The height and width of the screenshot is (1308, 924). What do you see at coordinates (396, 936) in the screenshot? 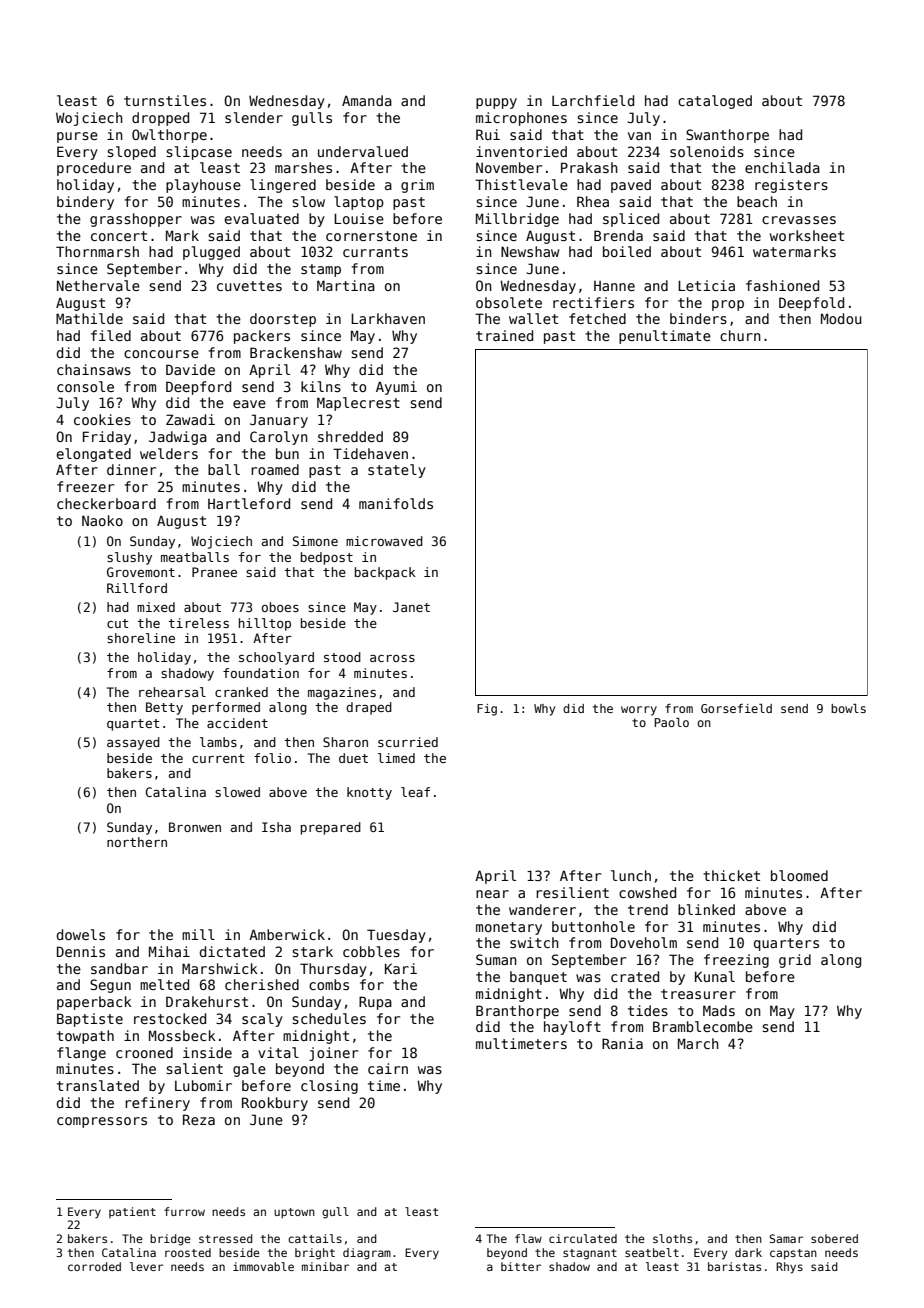
I see `Tuesday` at bounding box center [396, 936].
